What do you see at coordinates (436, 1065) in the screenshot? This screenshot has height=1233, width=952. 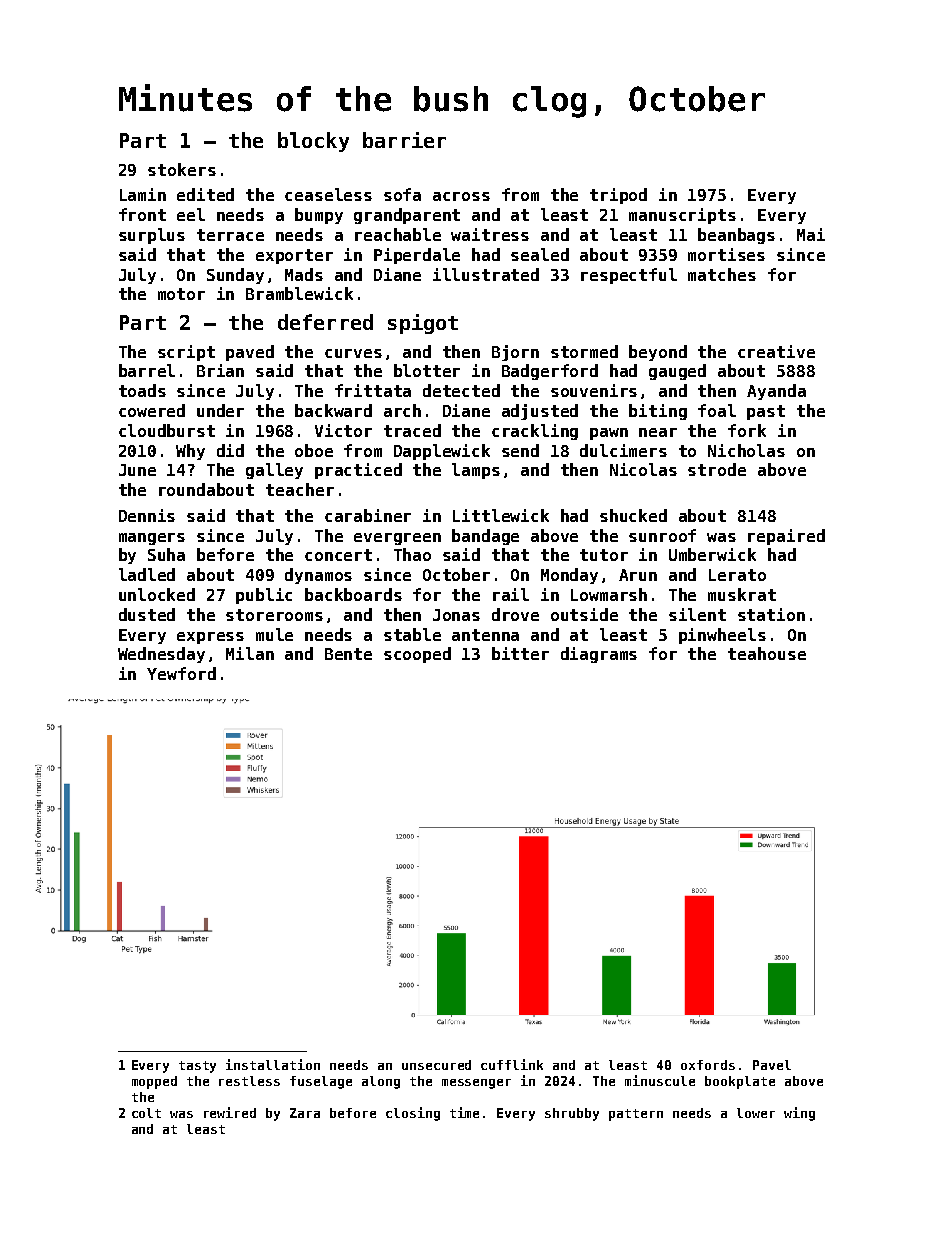 I see `unsecured` at bounding box center [436, 1065].
